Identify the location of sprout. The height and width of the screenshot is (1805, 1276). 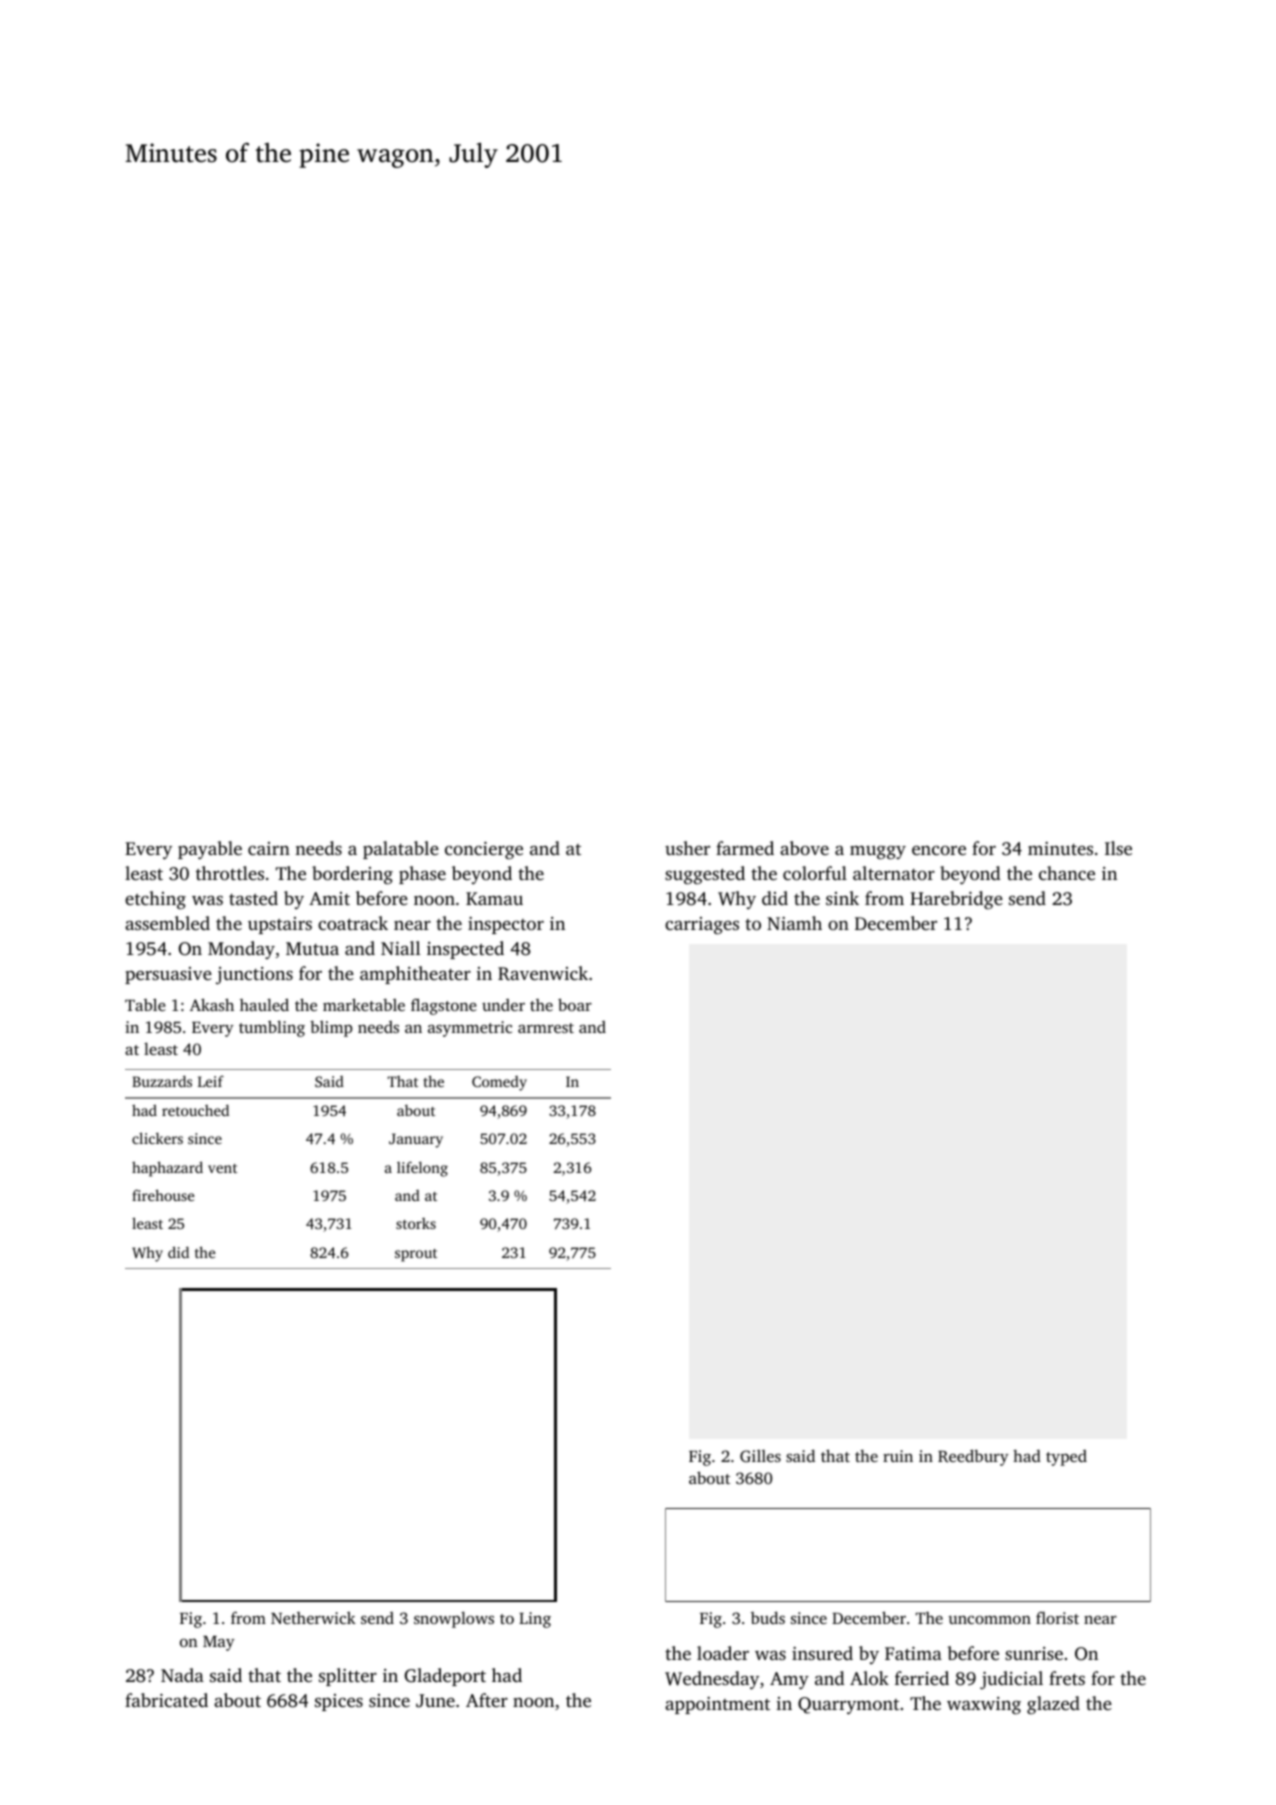
(416, 1255).
